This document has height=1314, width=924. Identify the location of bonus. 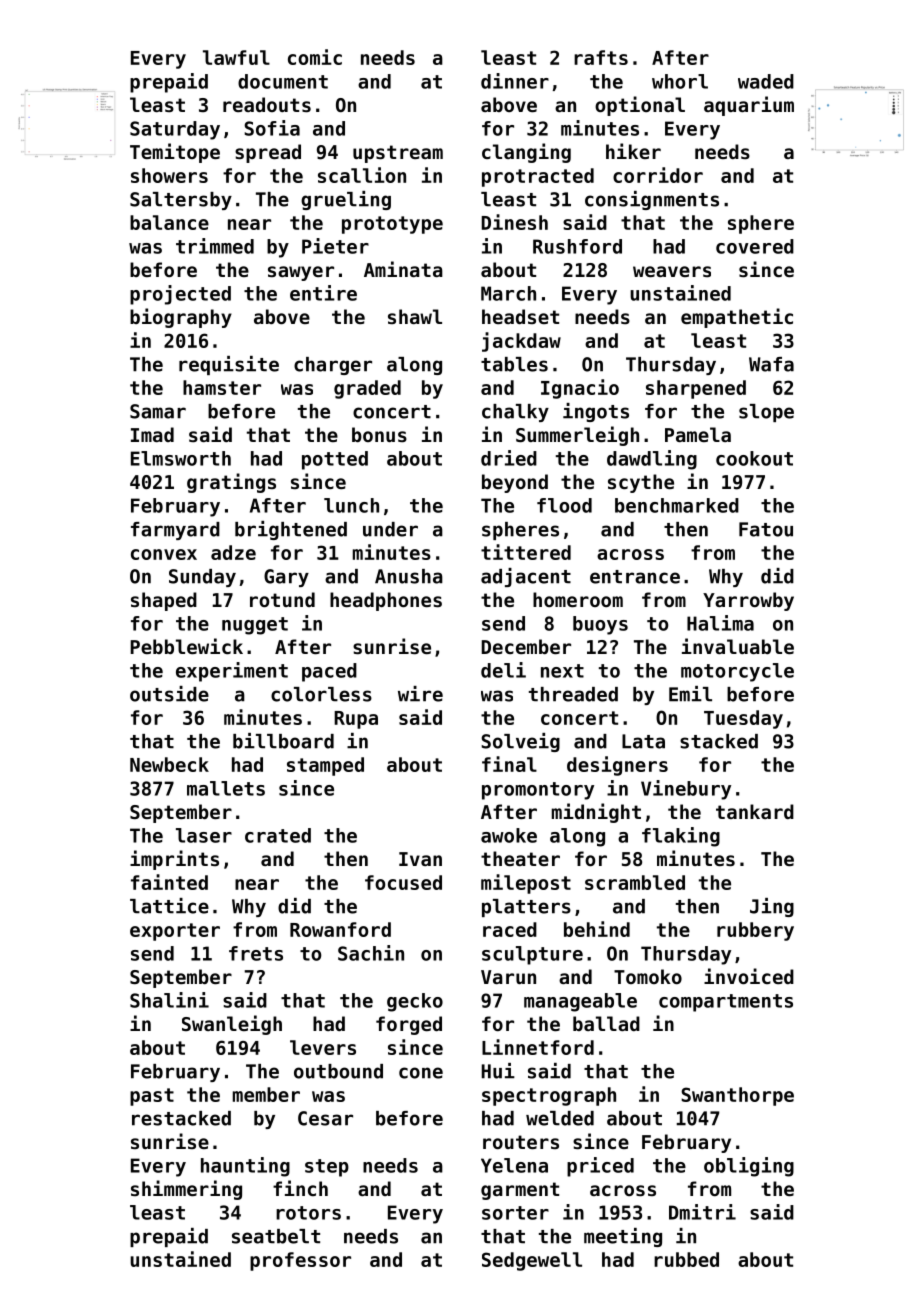
(379, 434).
